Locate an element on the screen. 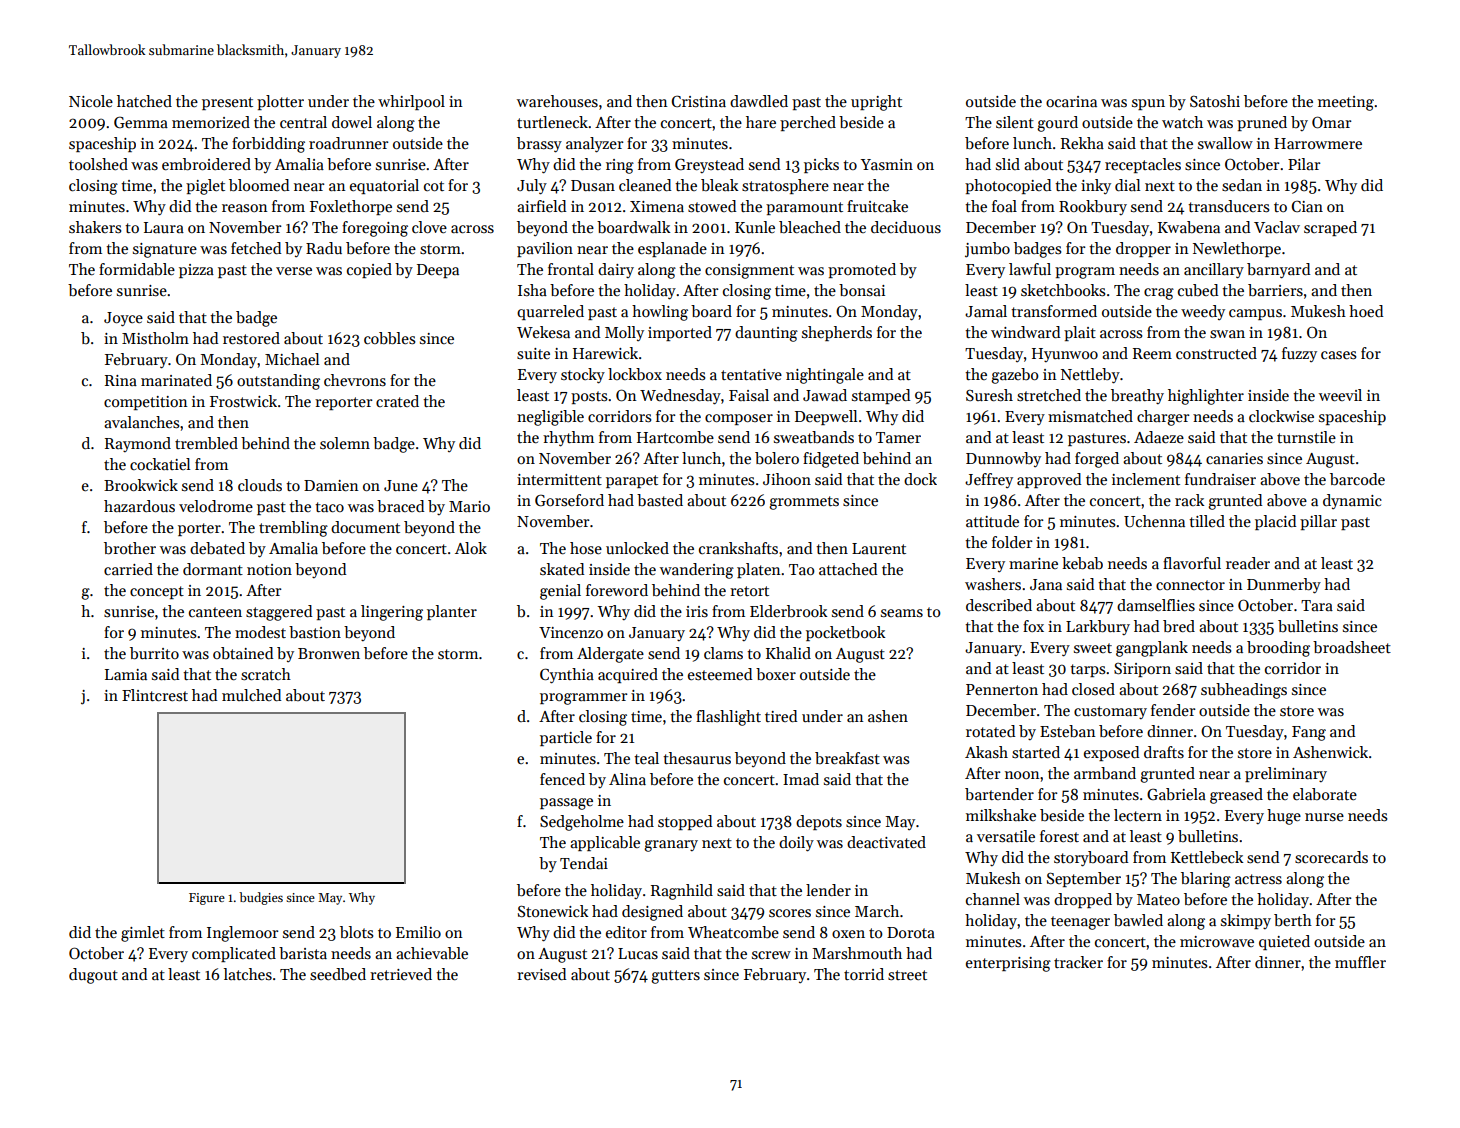  genial is located at coordinates (560, 592).
